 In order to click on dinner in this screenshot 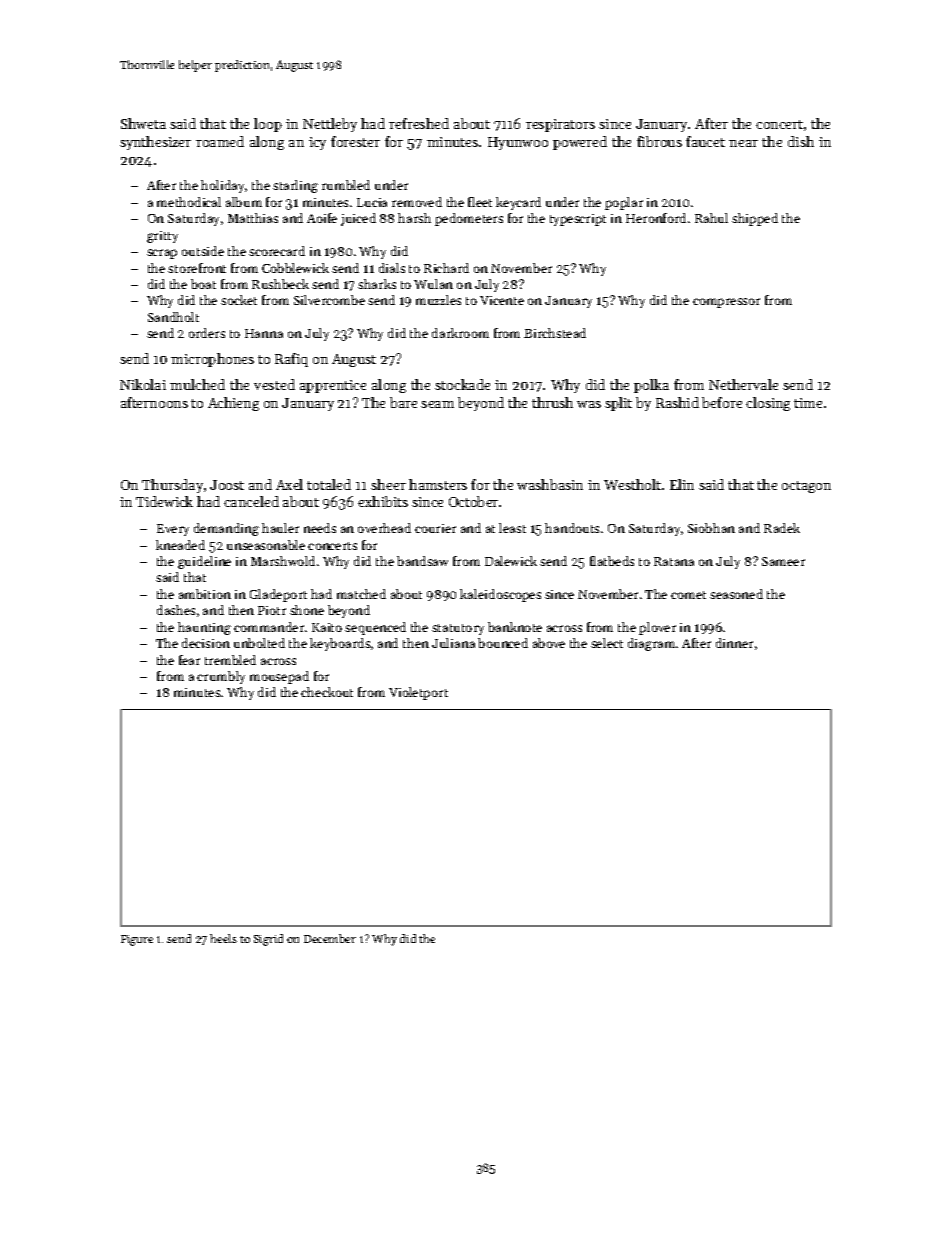, I will do `click(734, 643)`.
